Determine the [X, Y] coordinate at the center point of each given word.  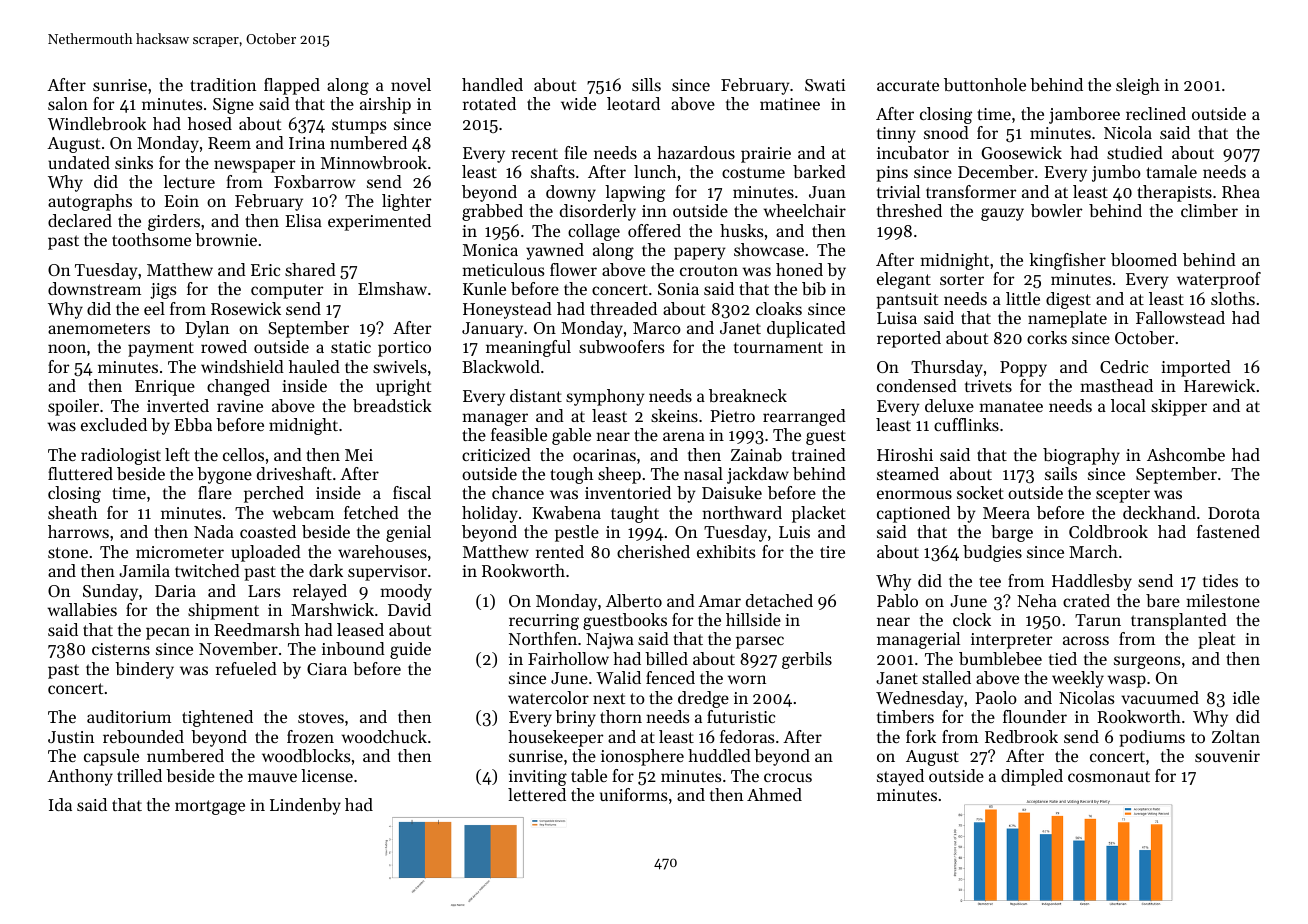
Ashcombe [1186, 454]
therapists [1174, 193]
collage [594, 232]
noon [67, 348]
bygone [224, 475]
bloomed [1144, 259]
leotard [633, 103]
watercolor [548, 697]
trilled [139, 775]
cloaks [779, 308]
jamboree [1084, 115]
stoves [321, 717]
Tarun [1098, 620]
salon [68, 103]
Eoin [181, 201]
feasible [519, 434]
